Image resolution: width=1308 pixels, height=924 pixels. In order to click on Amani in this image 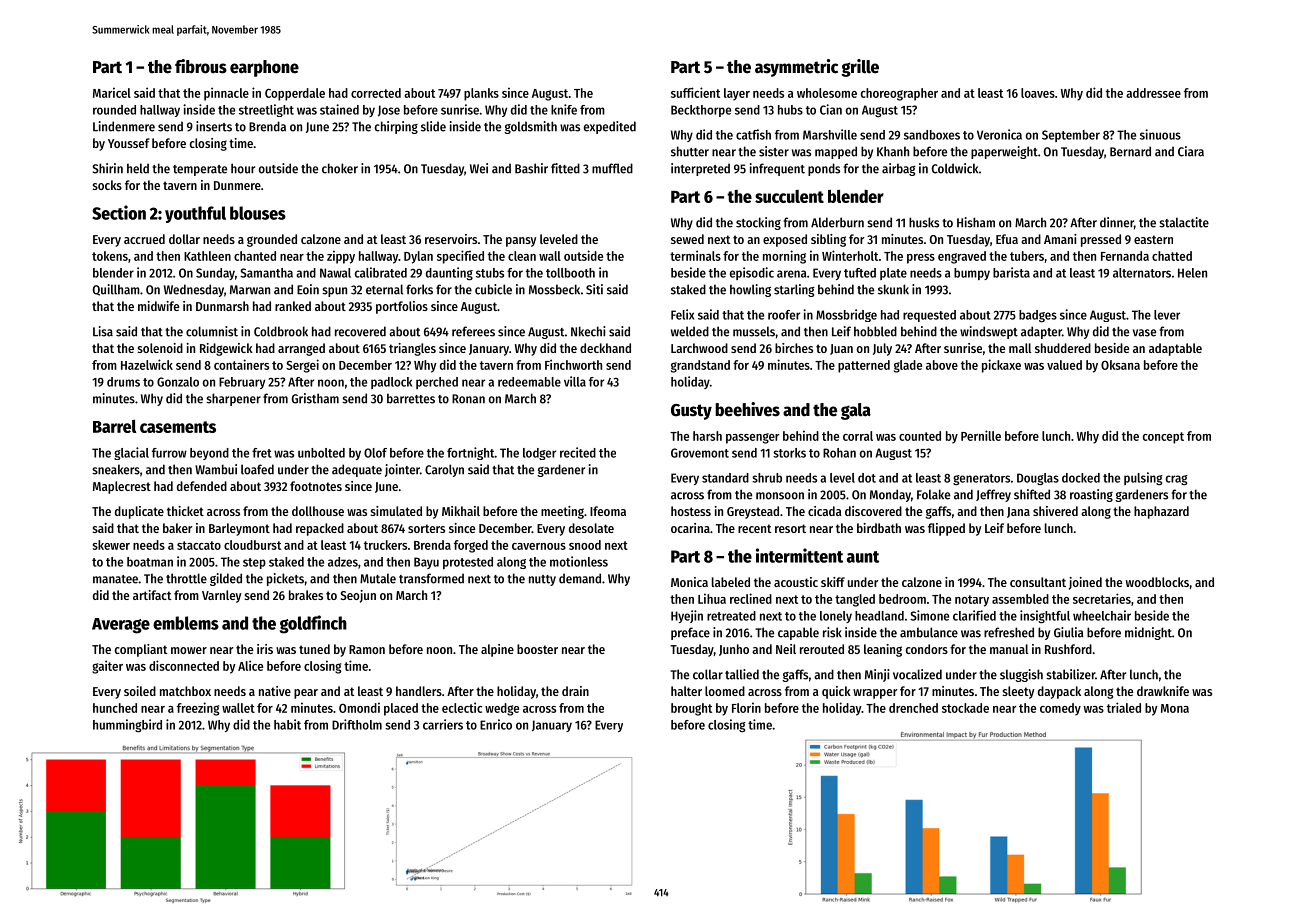, I will do `click(1060, 239)`.
